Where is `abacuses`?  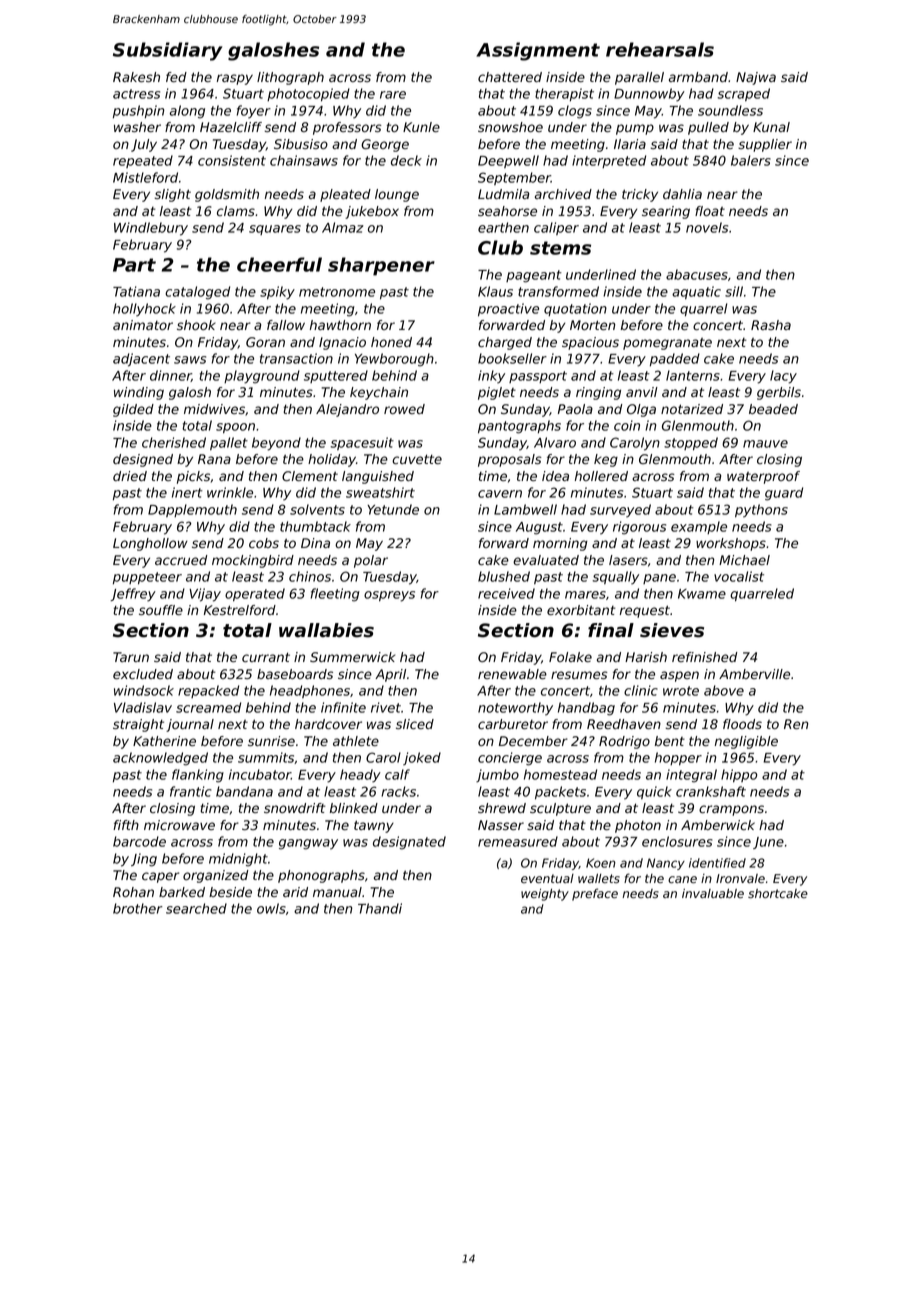 abacuses is located at coordinates (697, 274).
